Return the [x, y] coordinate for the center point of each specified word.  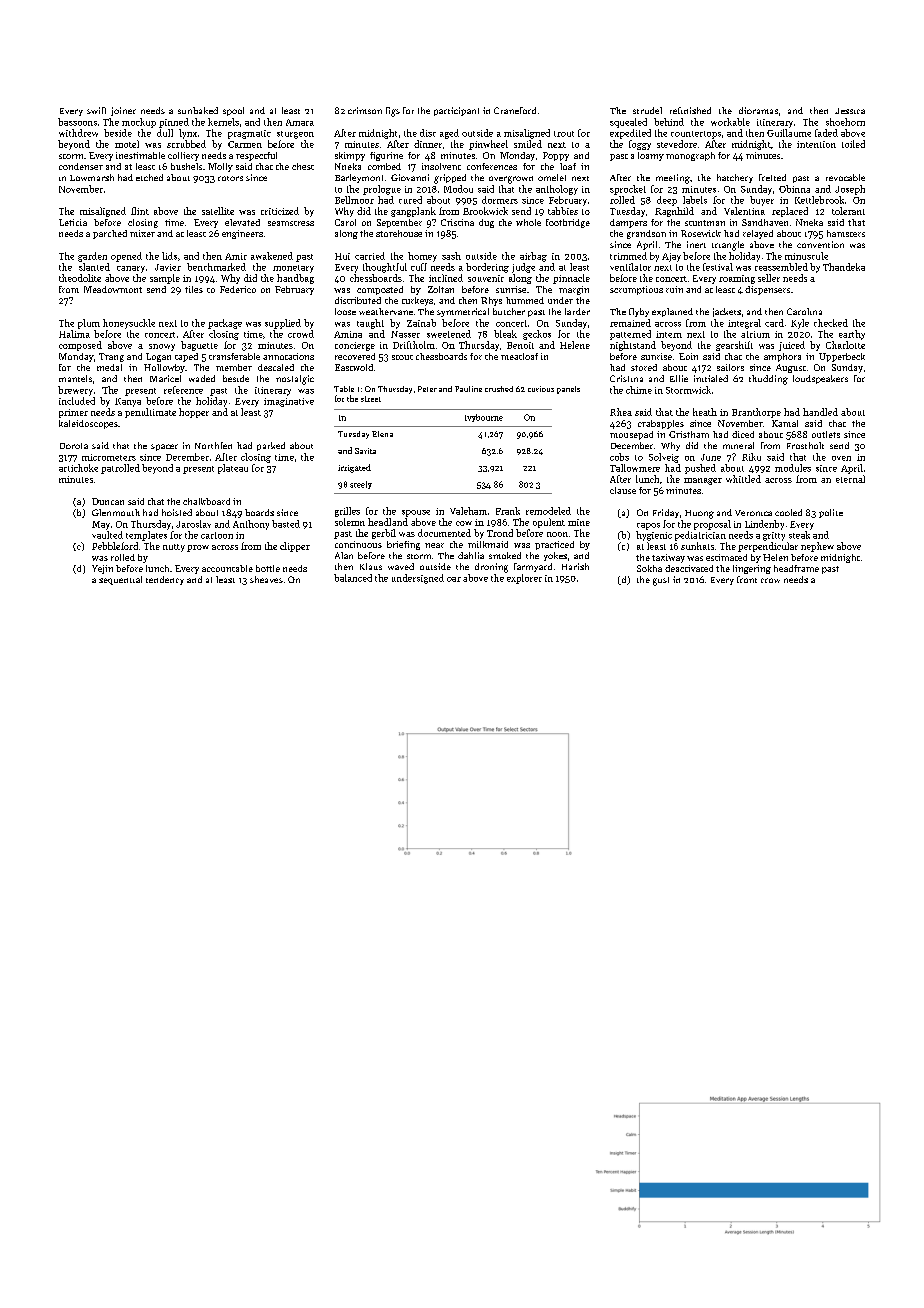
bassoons [77, 122]
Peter [427, 389]
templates [146, 536]
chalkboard [206, 501]
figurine [386, 156]
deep [667, 201]
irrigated [354, 468]
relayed [758, 234]
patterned [630, 335]
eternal [850, 479]
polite [831, 513]
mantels [75, 378]
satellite [218, 211]
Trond [500, 533]
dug [486, 223]
